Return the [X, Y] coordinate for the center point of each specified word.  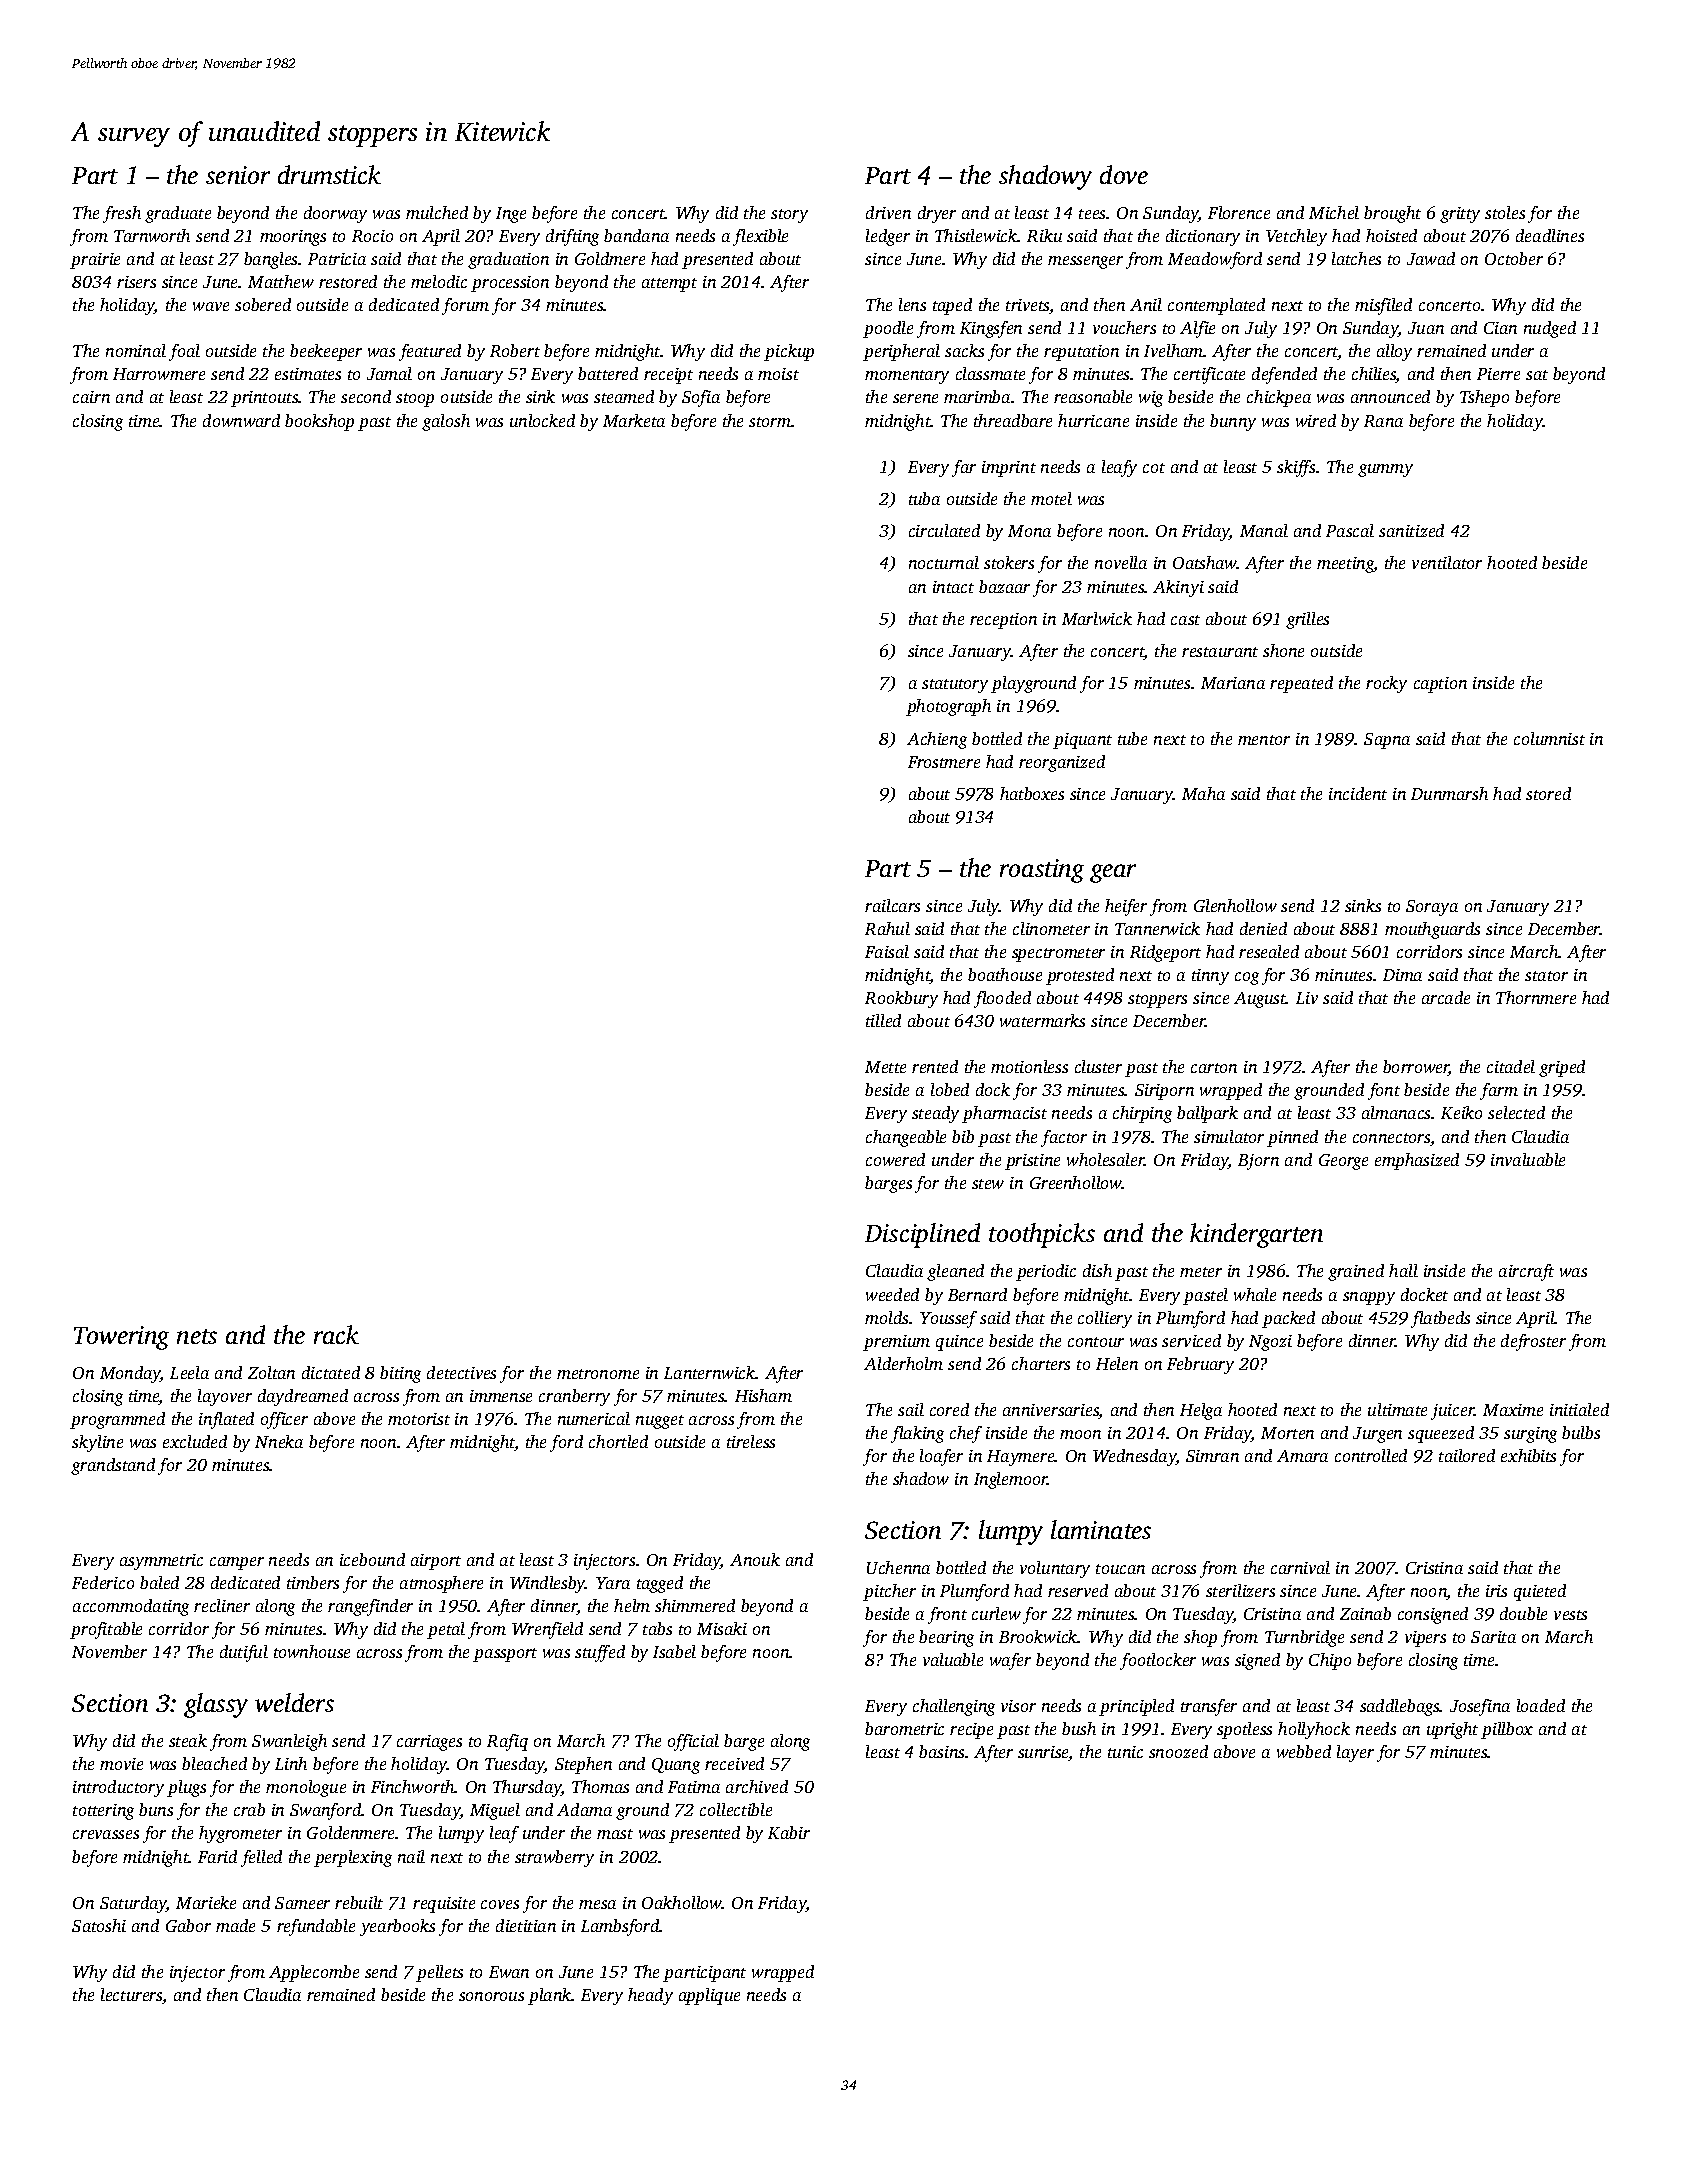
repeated [1301, 684]
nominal [136, 350]
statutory [955, 686]
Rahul [887, 928]
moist [778, 374]
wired [1316, 420]
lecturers [131, 1994]
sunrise [1043, 1753]
